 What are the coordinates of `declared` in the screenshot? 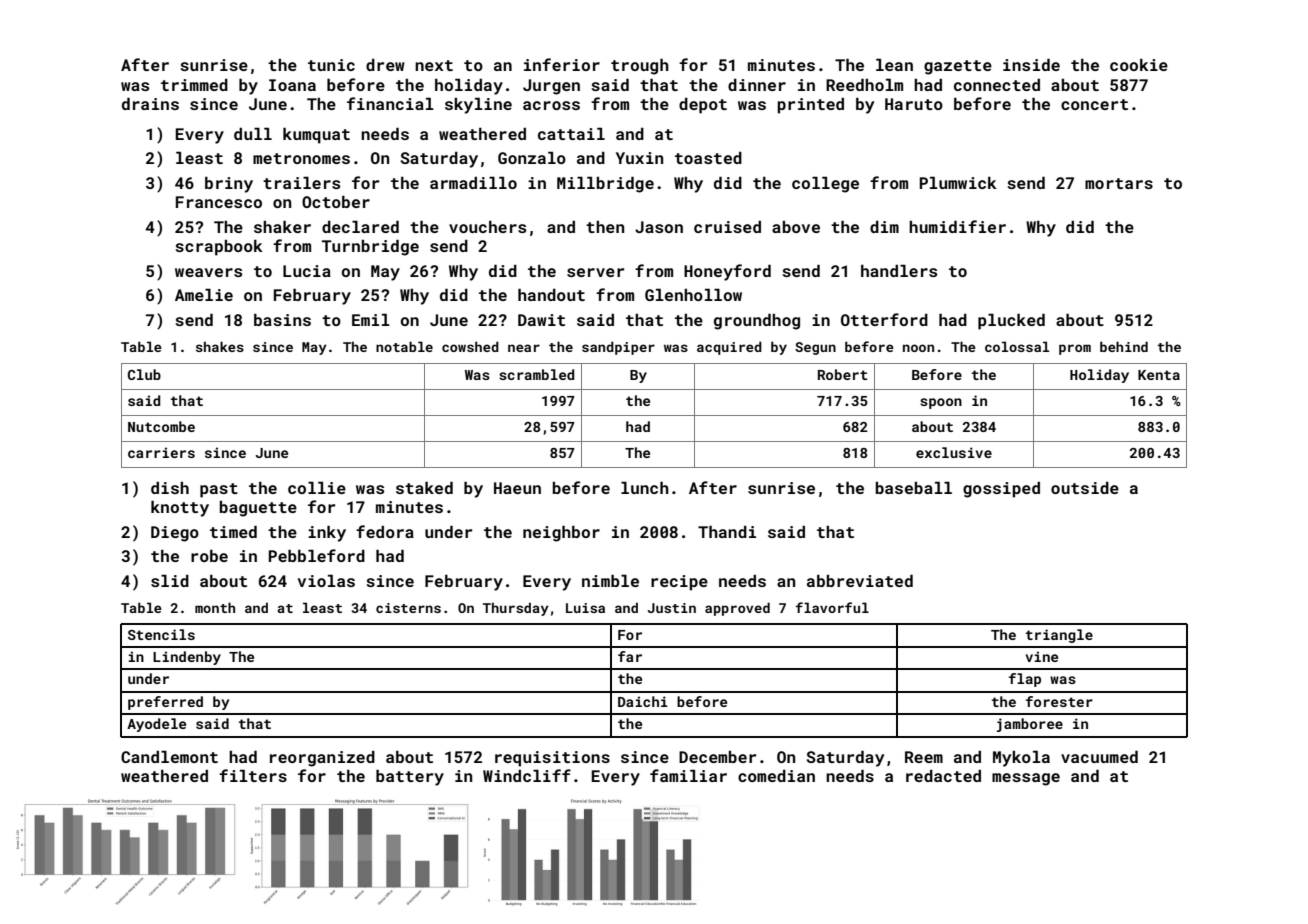 It's located at (360, 227).
